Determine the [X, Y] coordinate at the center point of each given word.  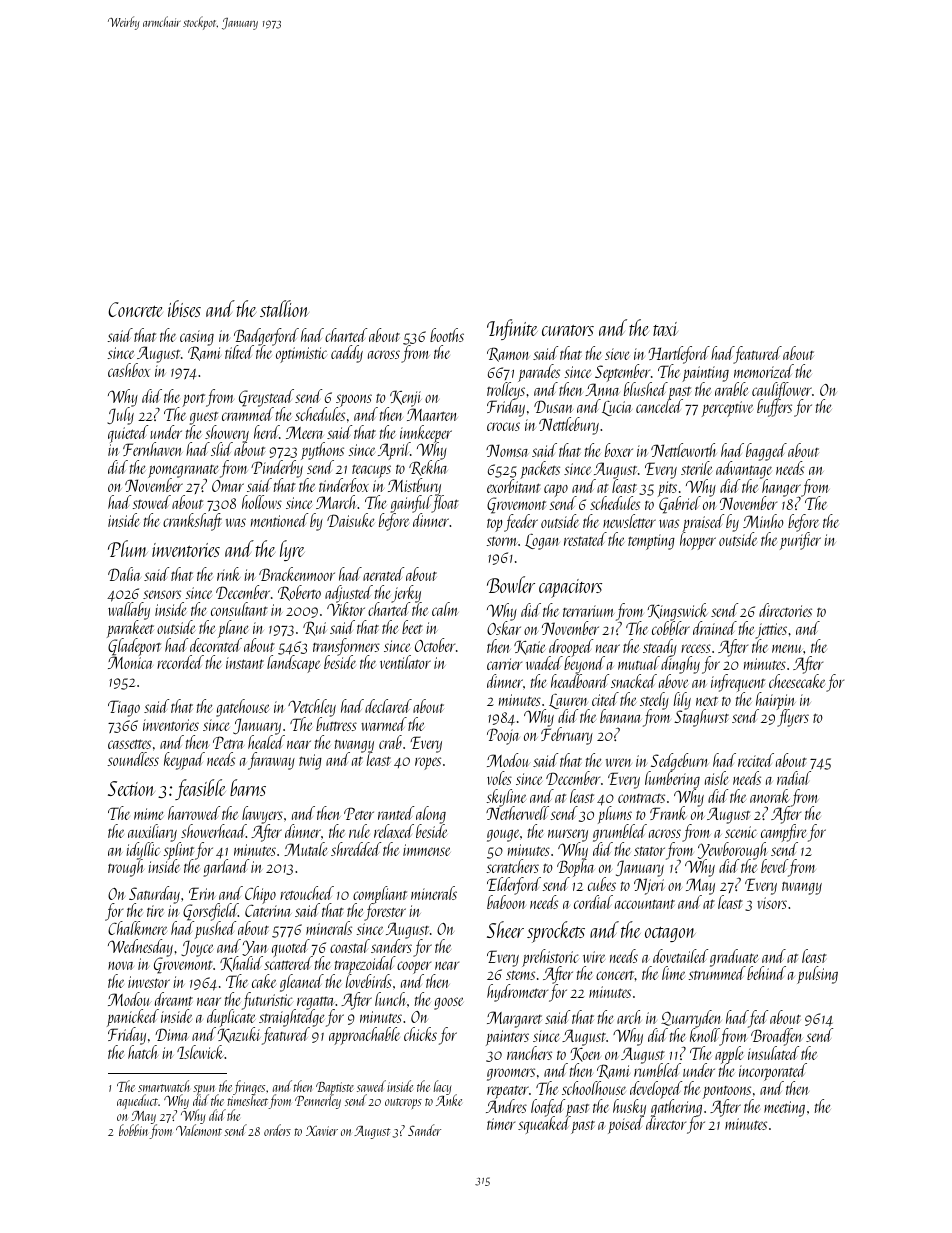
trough [126, 868]
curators [568, 330]
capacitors [570, 588]
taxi [665, 329]
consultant [239, 609]
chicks [420, 1034]
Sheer [505, 929]
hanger [781, 488]
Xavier [322, 1131]
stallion [284, 308]
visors [772, 903]
